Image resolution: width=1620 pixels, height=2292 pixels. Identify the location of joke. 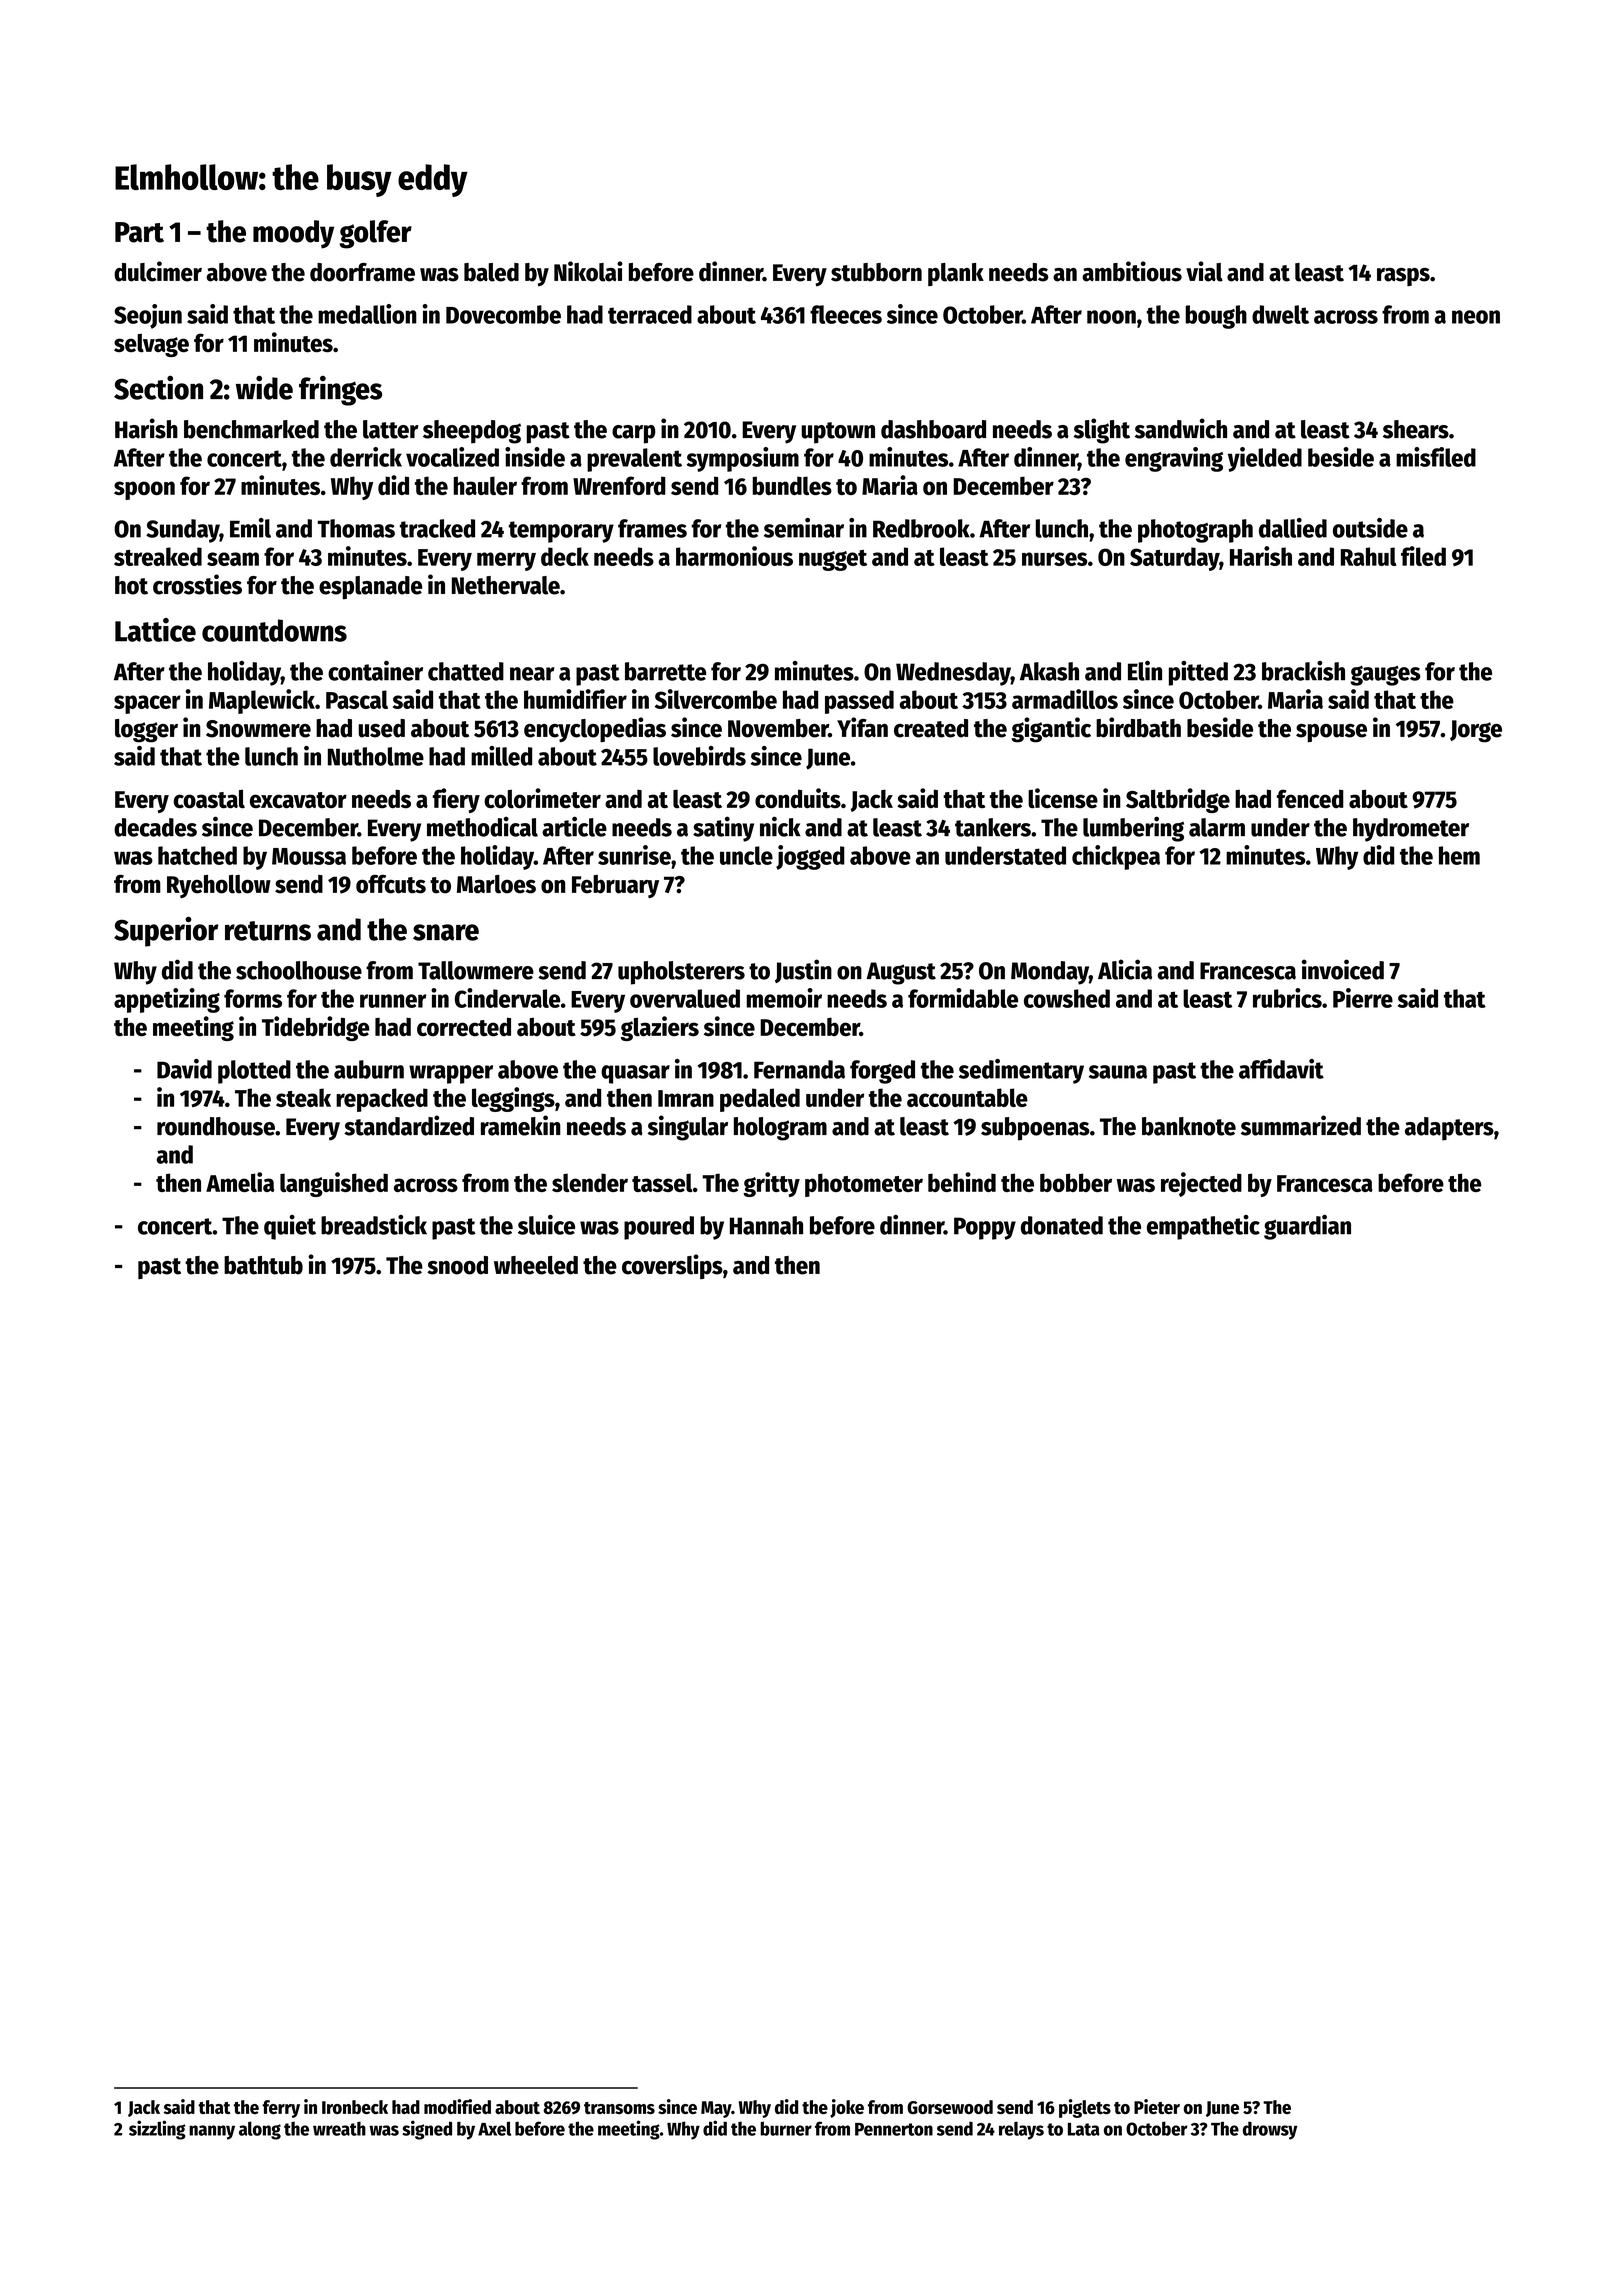
(847, 2108).
